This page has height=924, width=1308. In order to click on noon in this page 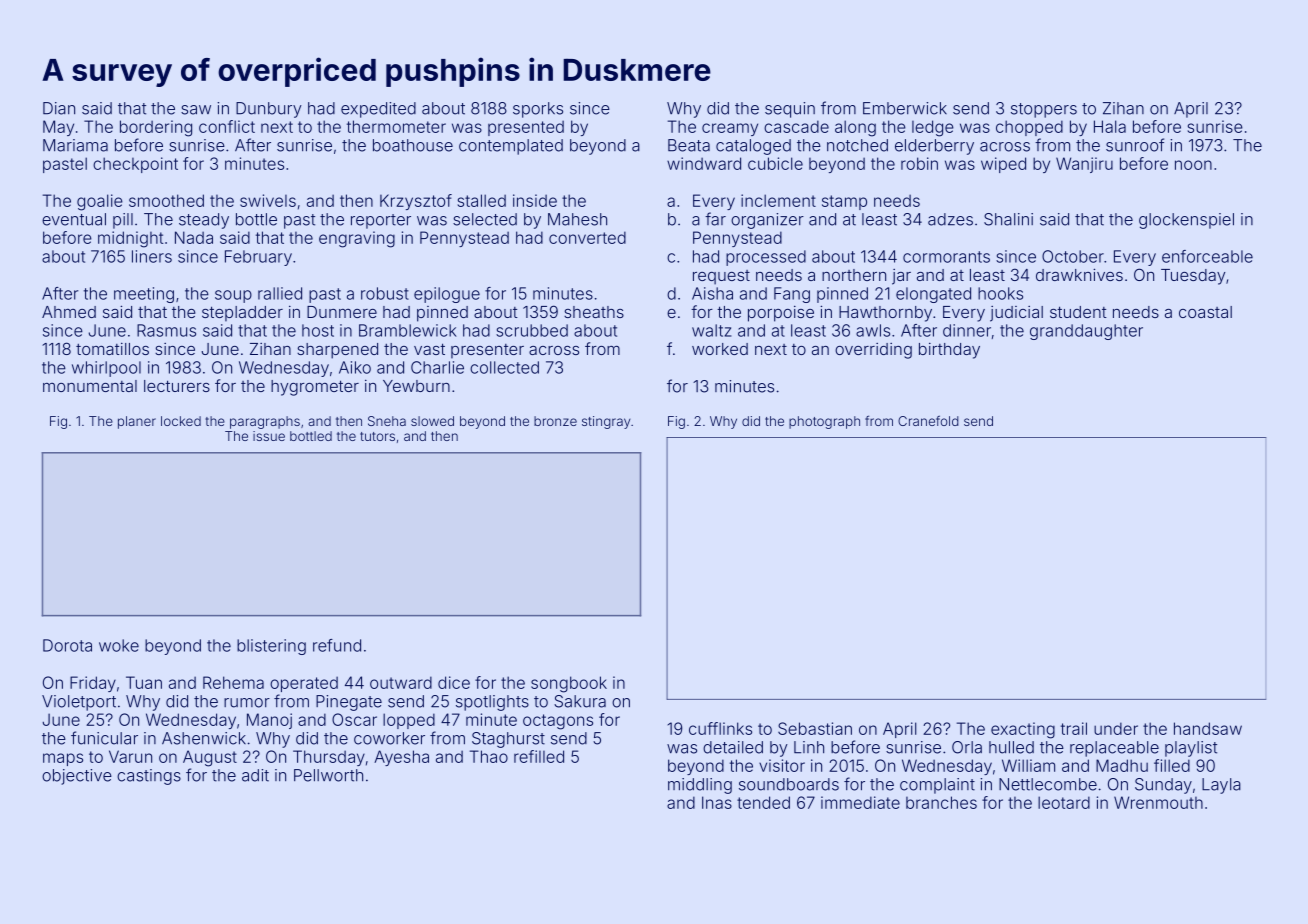, I will do `click(1193, 165)`.
